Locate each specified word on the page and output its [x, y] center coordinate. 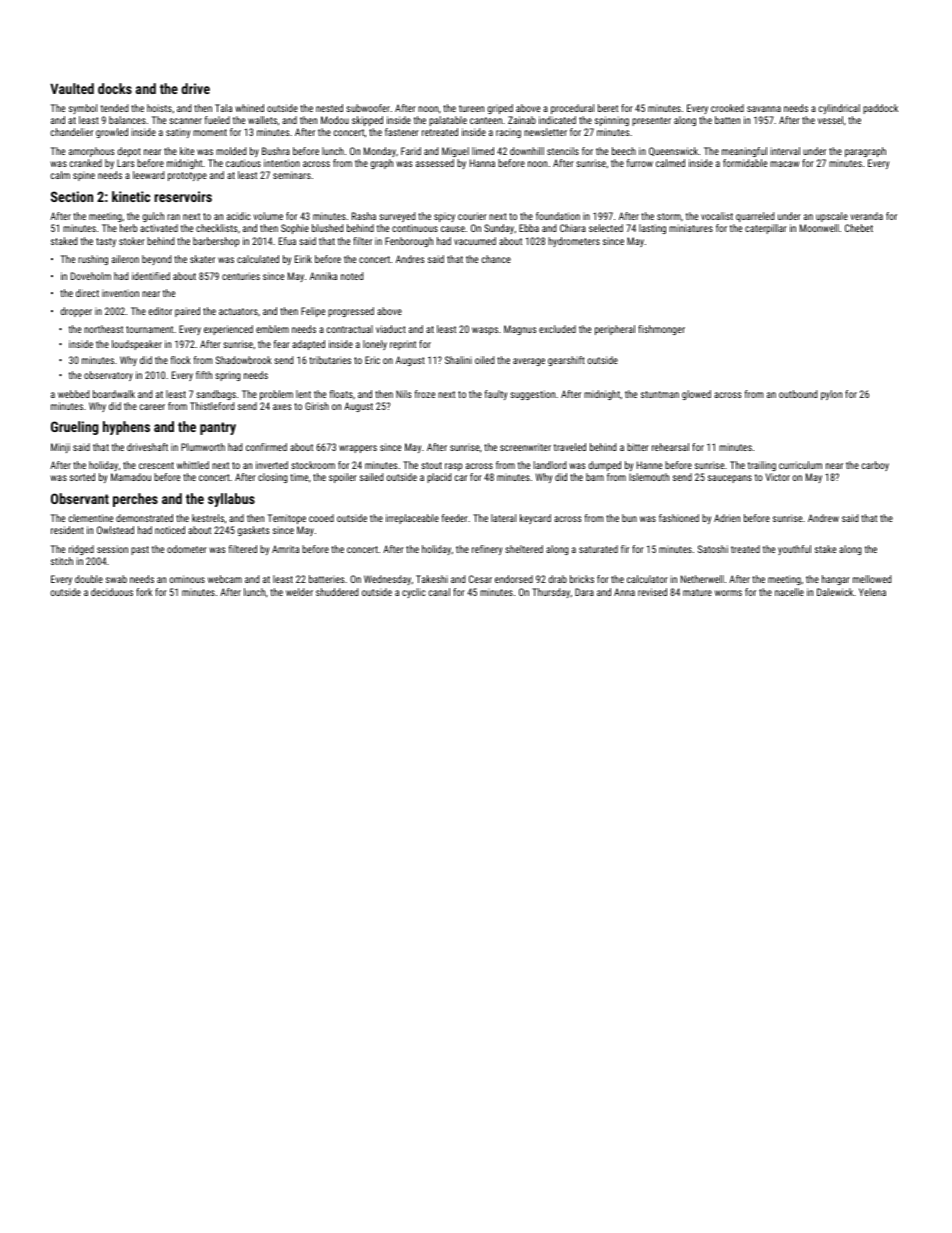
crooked [727, 108]
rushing [93, 260]
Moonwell [819, 228]
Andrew [823, 518]
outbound [798, 394]
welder [299, 592]
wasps [485, 331]
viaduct [391, 329]
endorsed [514, 579]
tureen [471, 108]
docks [115, 88]
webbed [73, 394]
